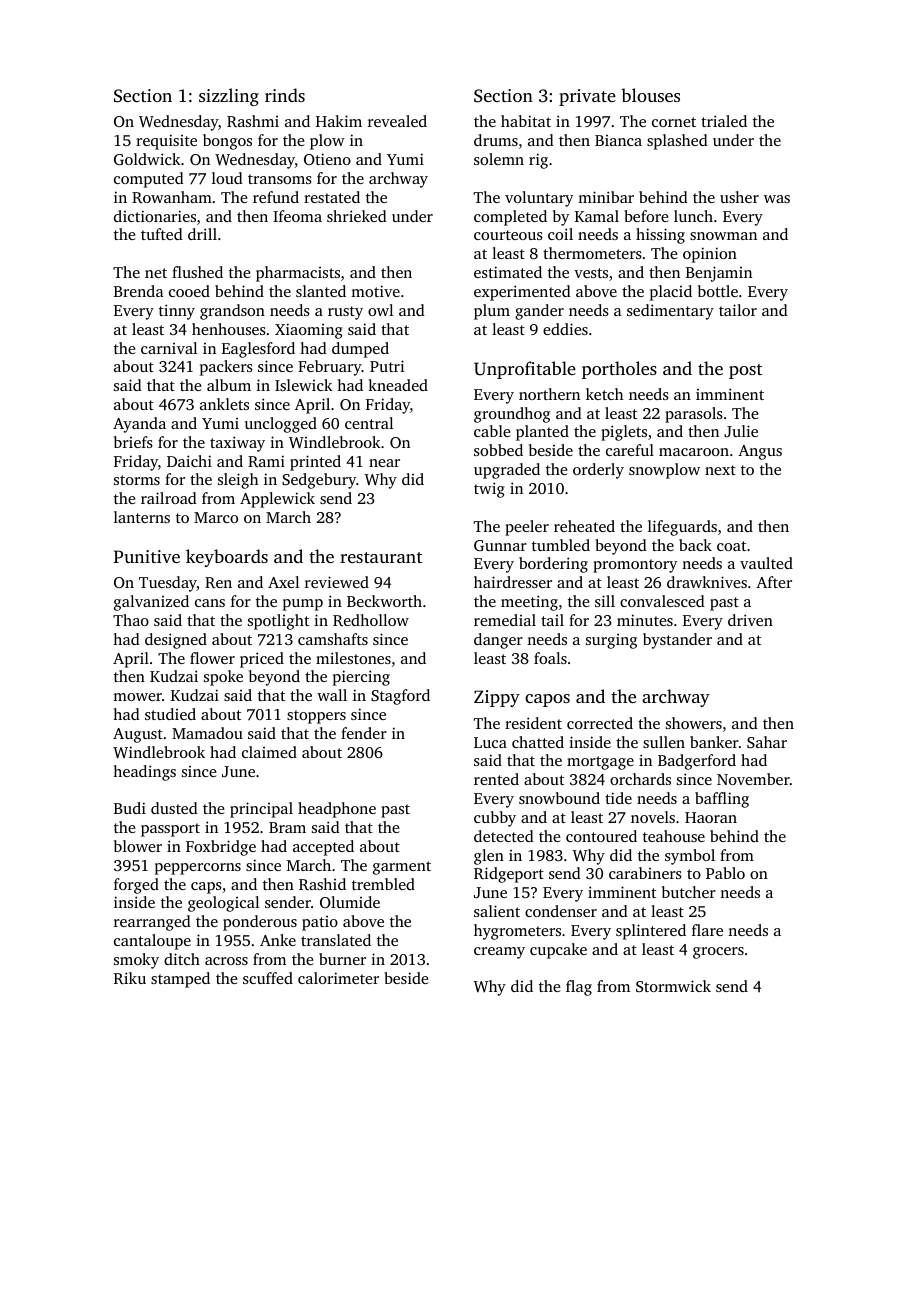 The width and height of the screenshot is (908, 1316). What do you see at coordinates (319, 481) in the screenshot?
I see `Sedgebury` at bounding box center [319, 481].
